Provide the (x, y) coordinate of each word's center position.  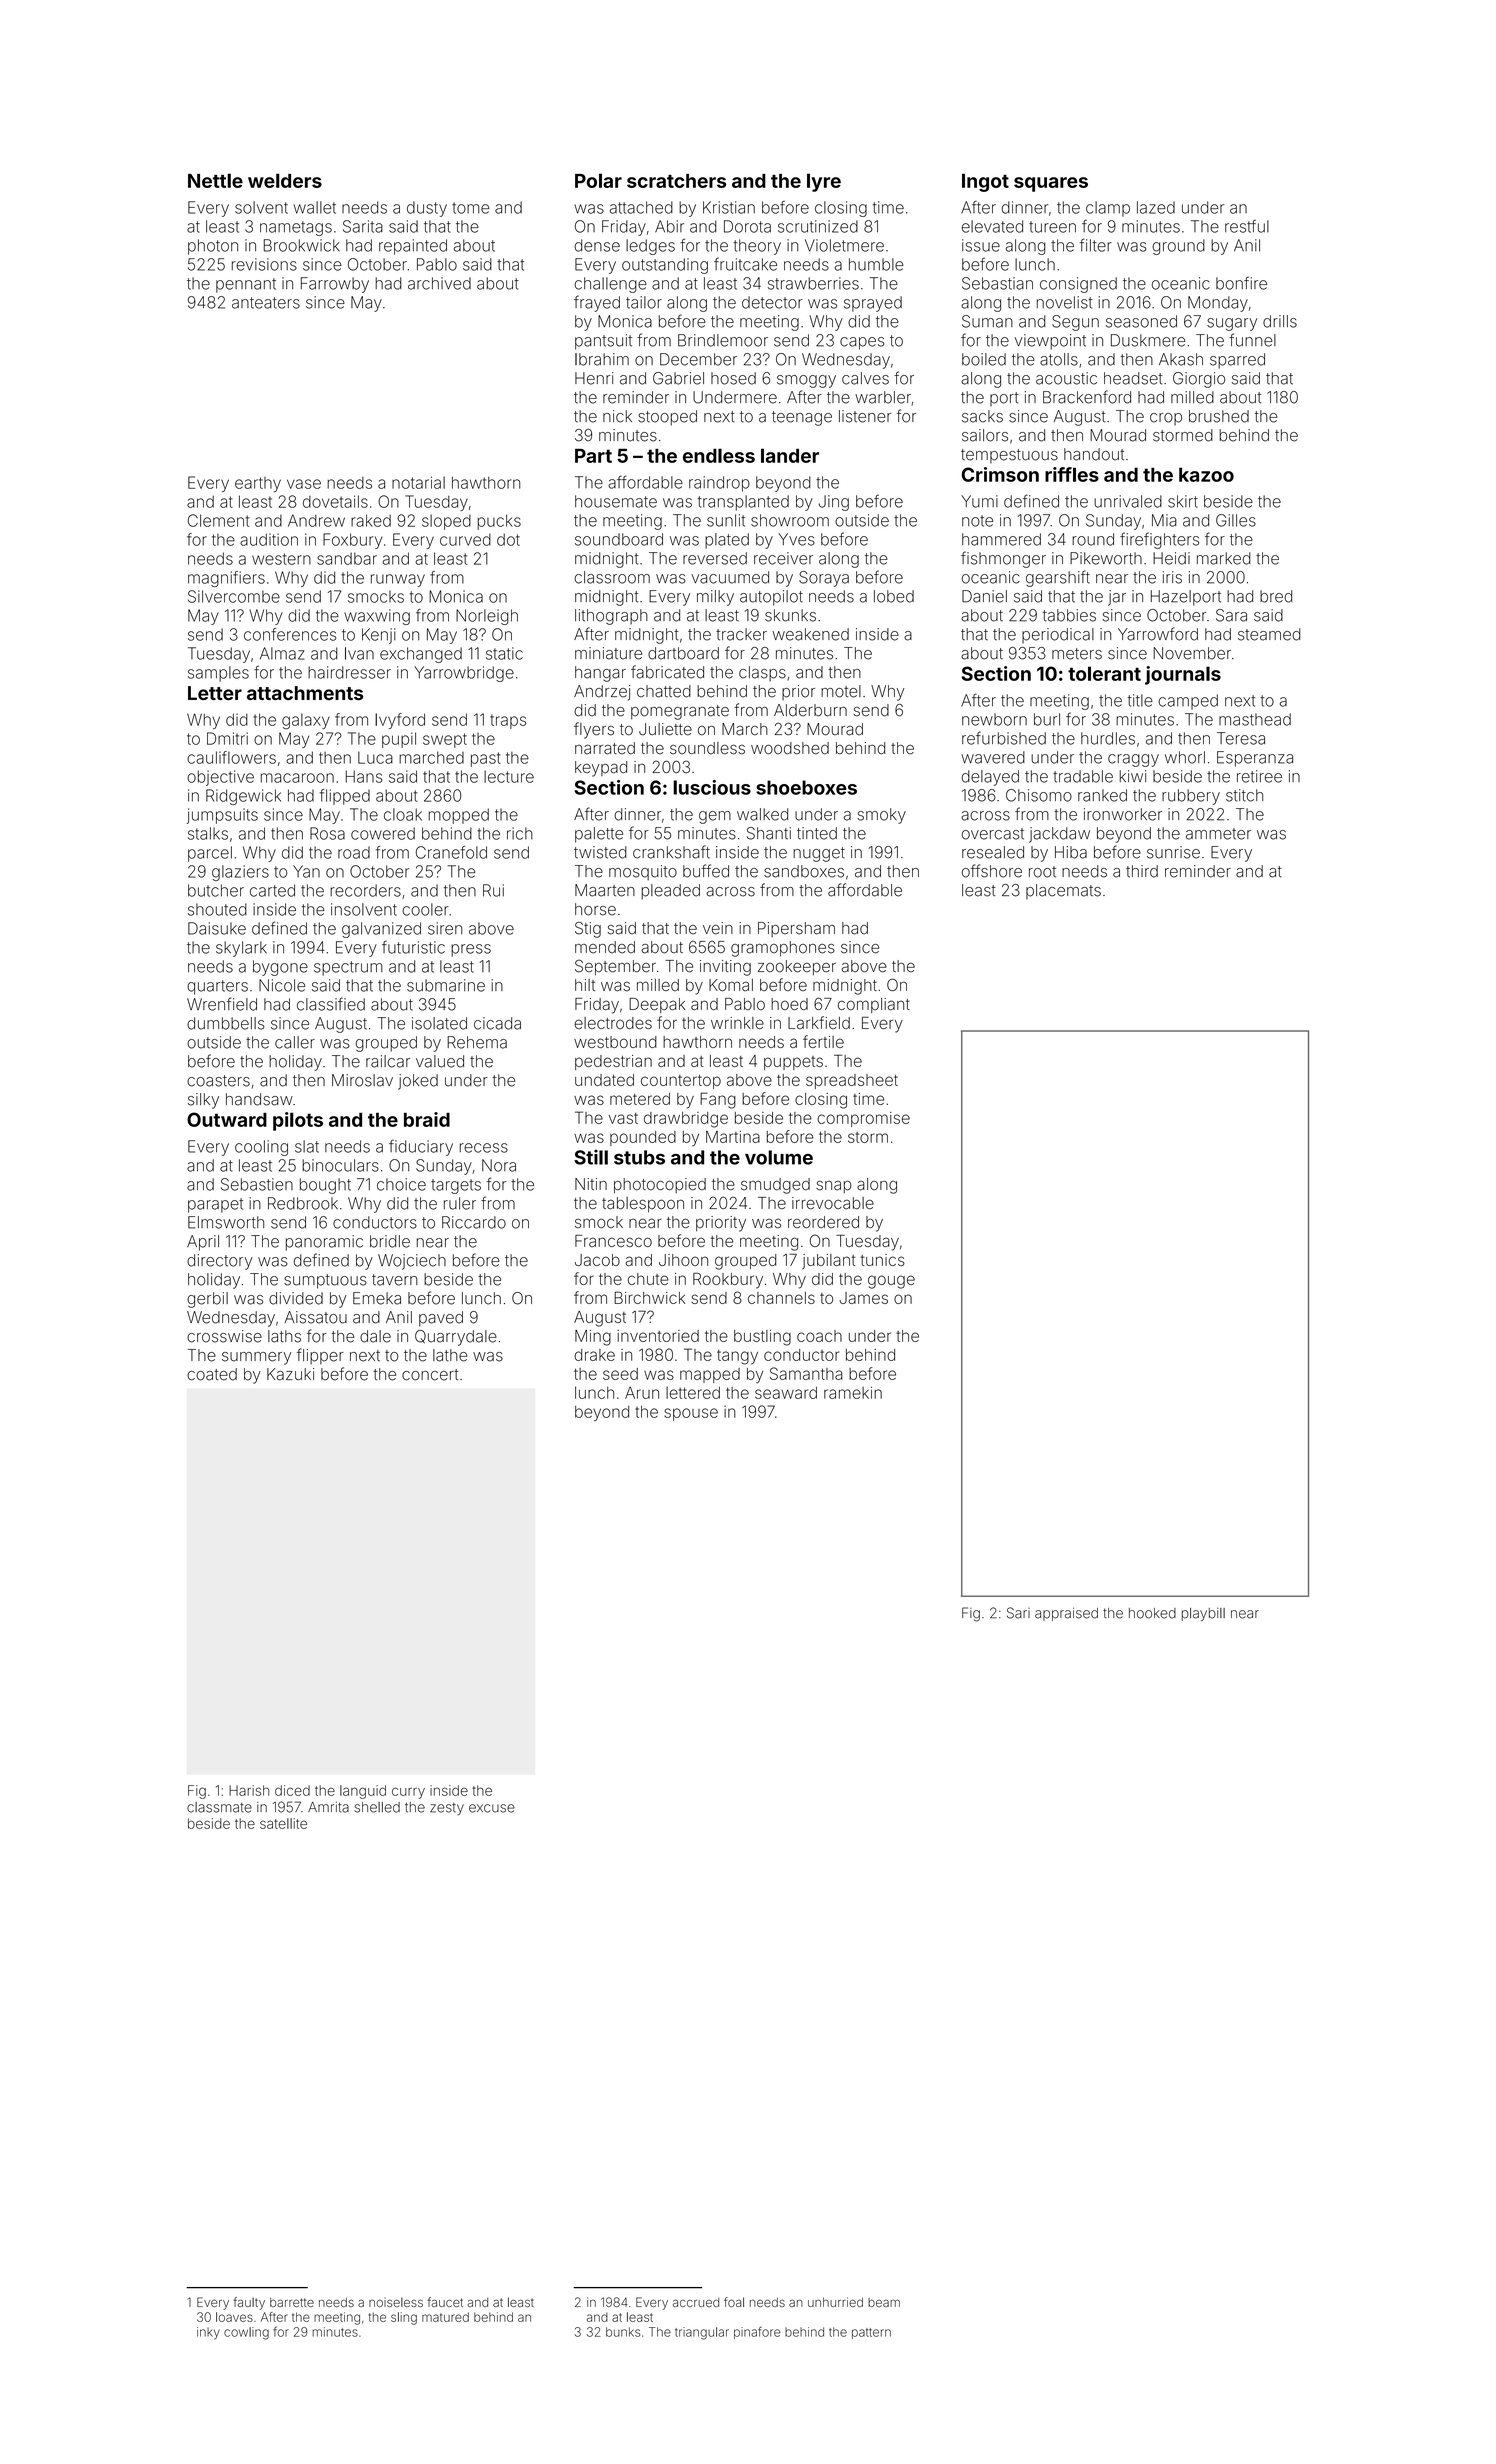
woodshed (790, 748)
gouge (891, 1282)
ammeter (1218, 834)
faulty (249, 2303)
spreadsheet (852, 1081)
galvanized (381, 930)
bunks (623, 2332)
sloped (446, 522)
